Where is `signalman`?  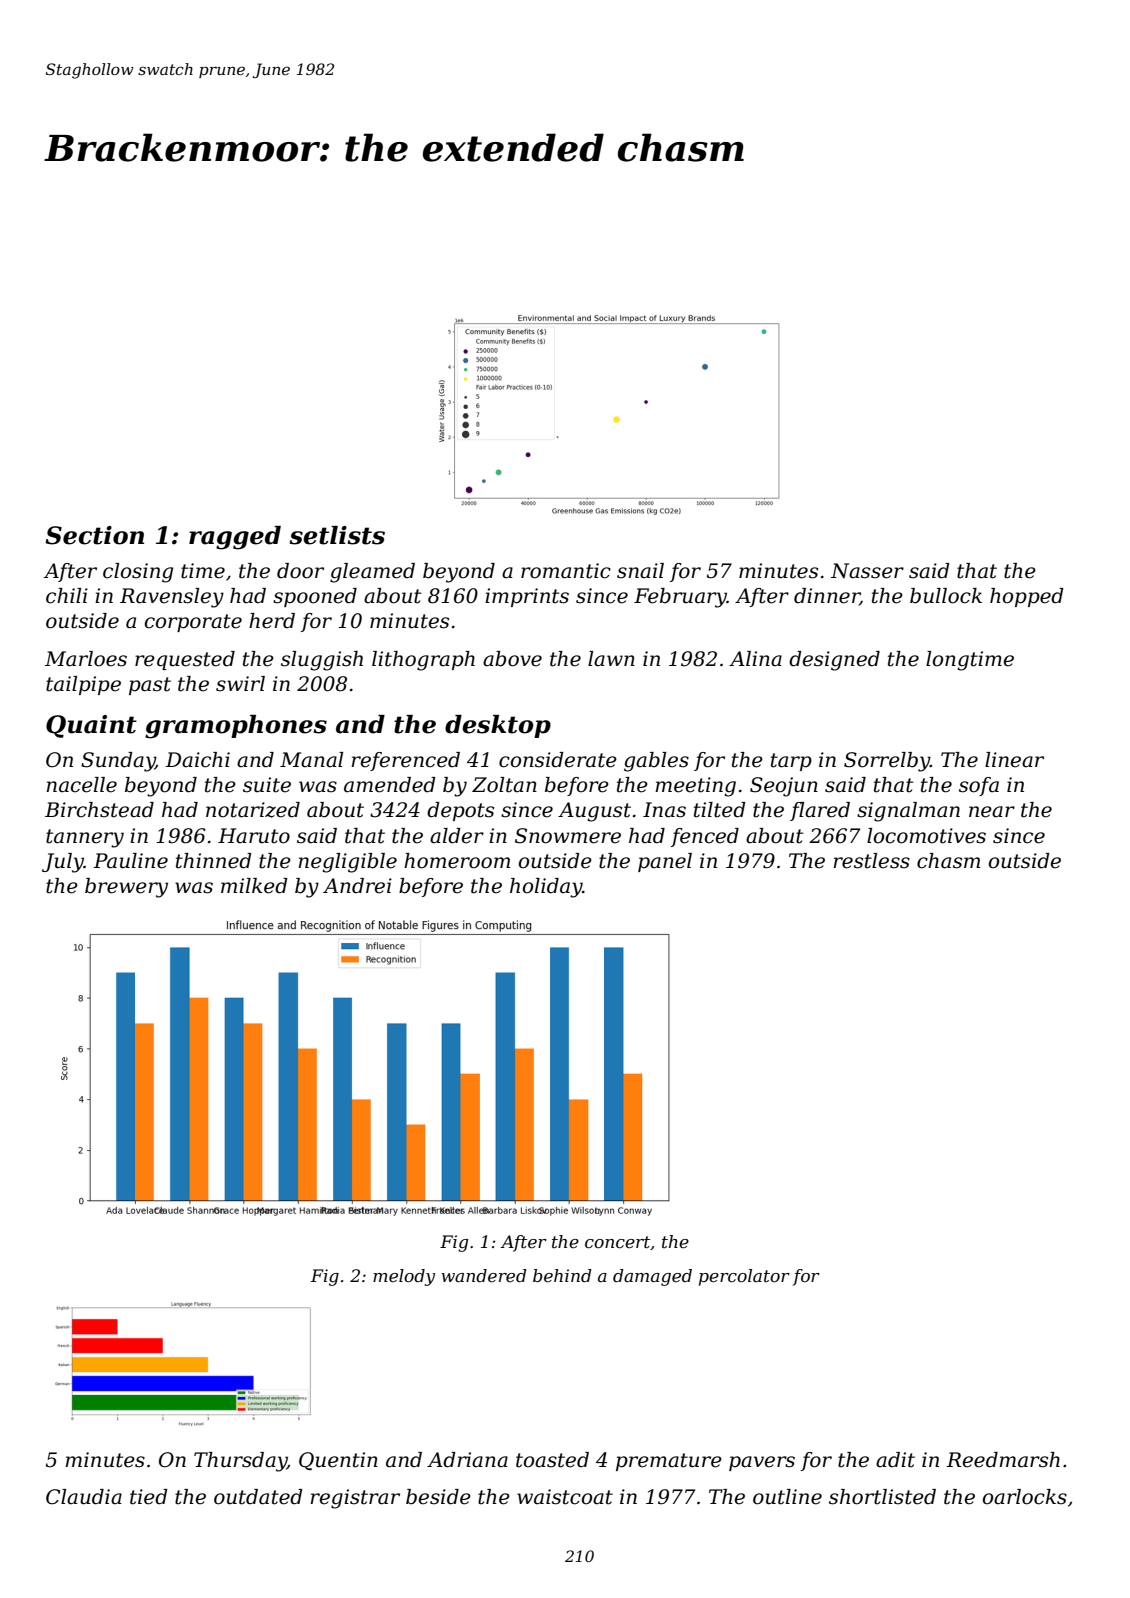 signalman is located at coordinates (908, 812).
